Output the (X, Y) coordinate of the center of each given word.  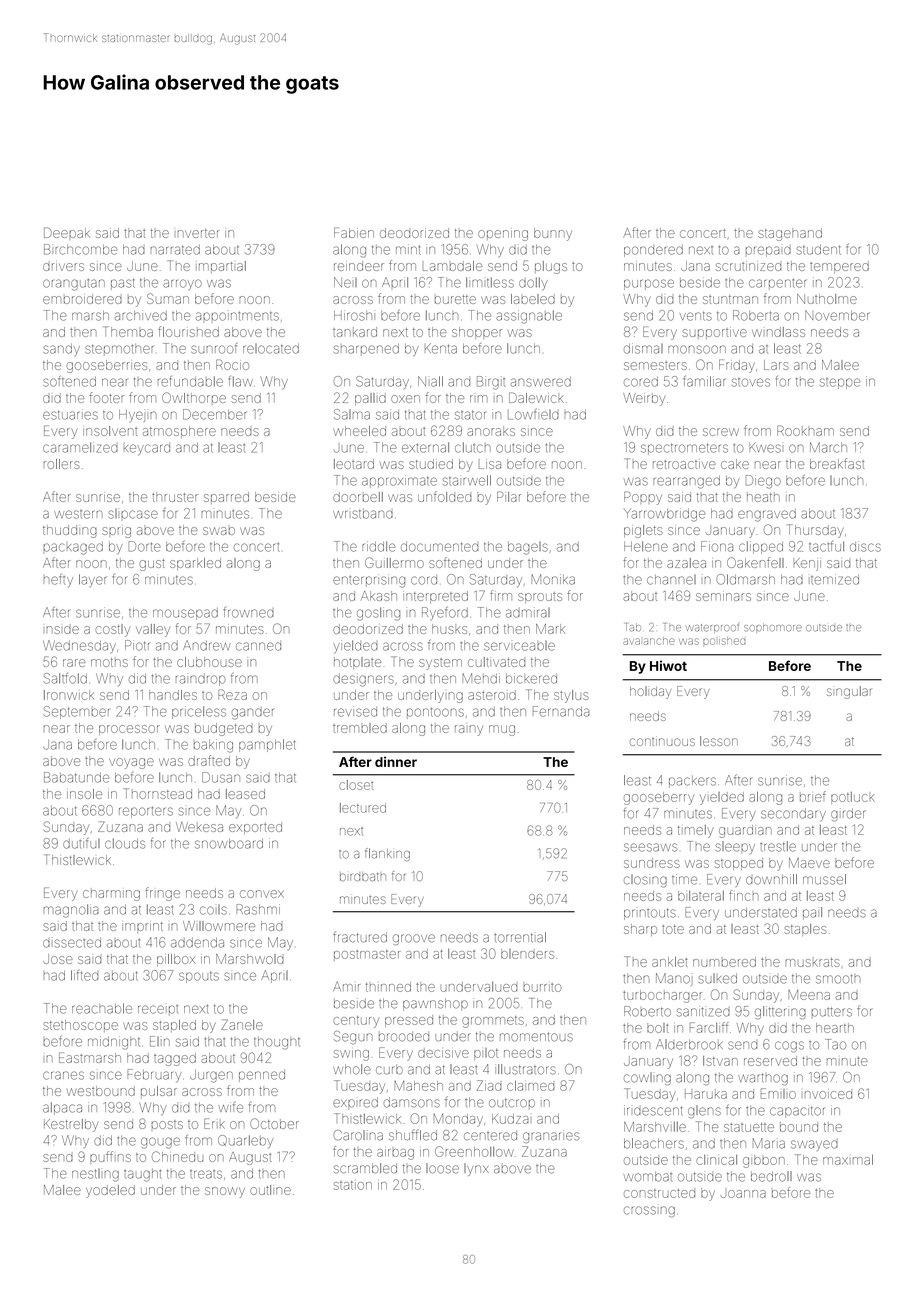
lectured (363, 808)
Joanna (743, 1194)
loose (442, 1168)
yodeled (110, 1191)
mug (502, 730)
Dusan (221, 777)
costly (113, 630)
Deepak (67, 232)
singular (849, 692)
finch (744, 895)
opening (503, 235)
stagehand (790, 234)
